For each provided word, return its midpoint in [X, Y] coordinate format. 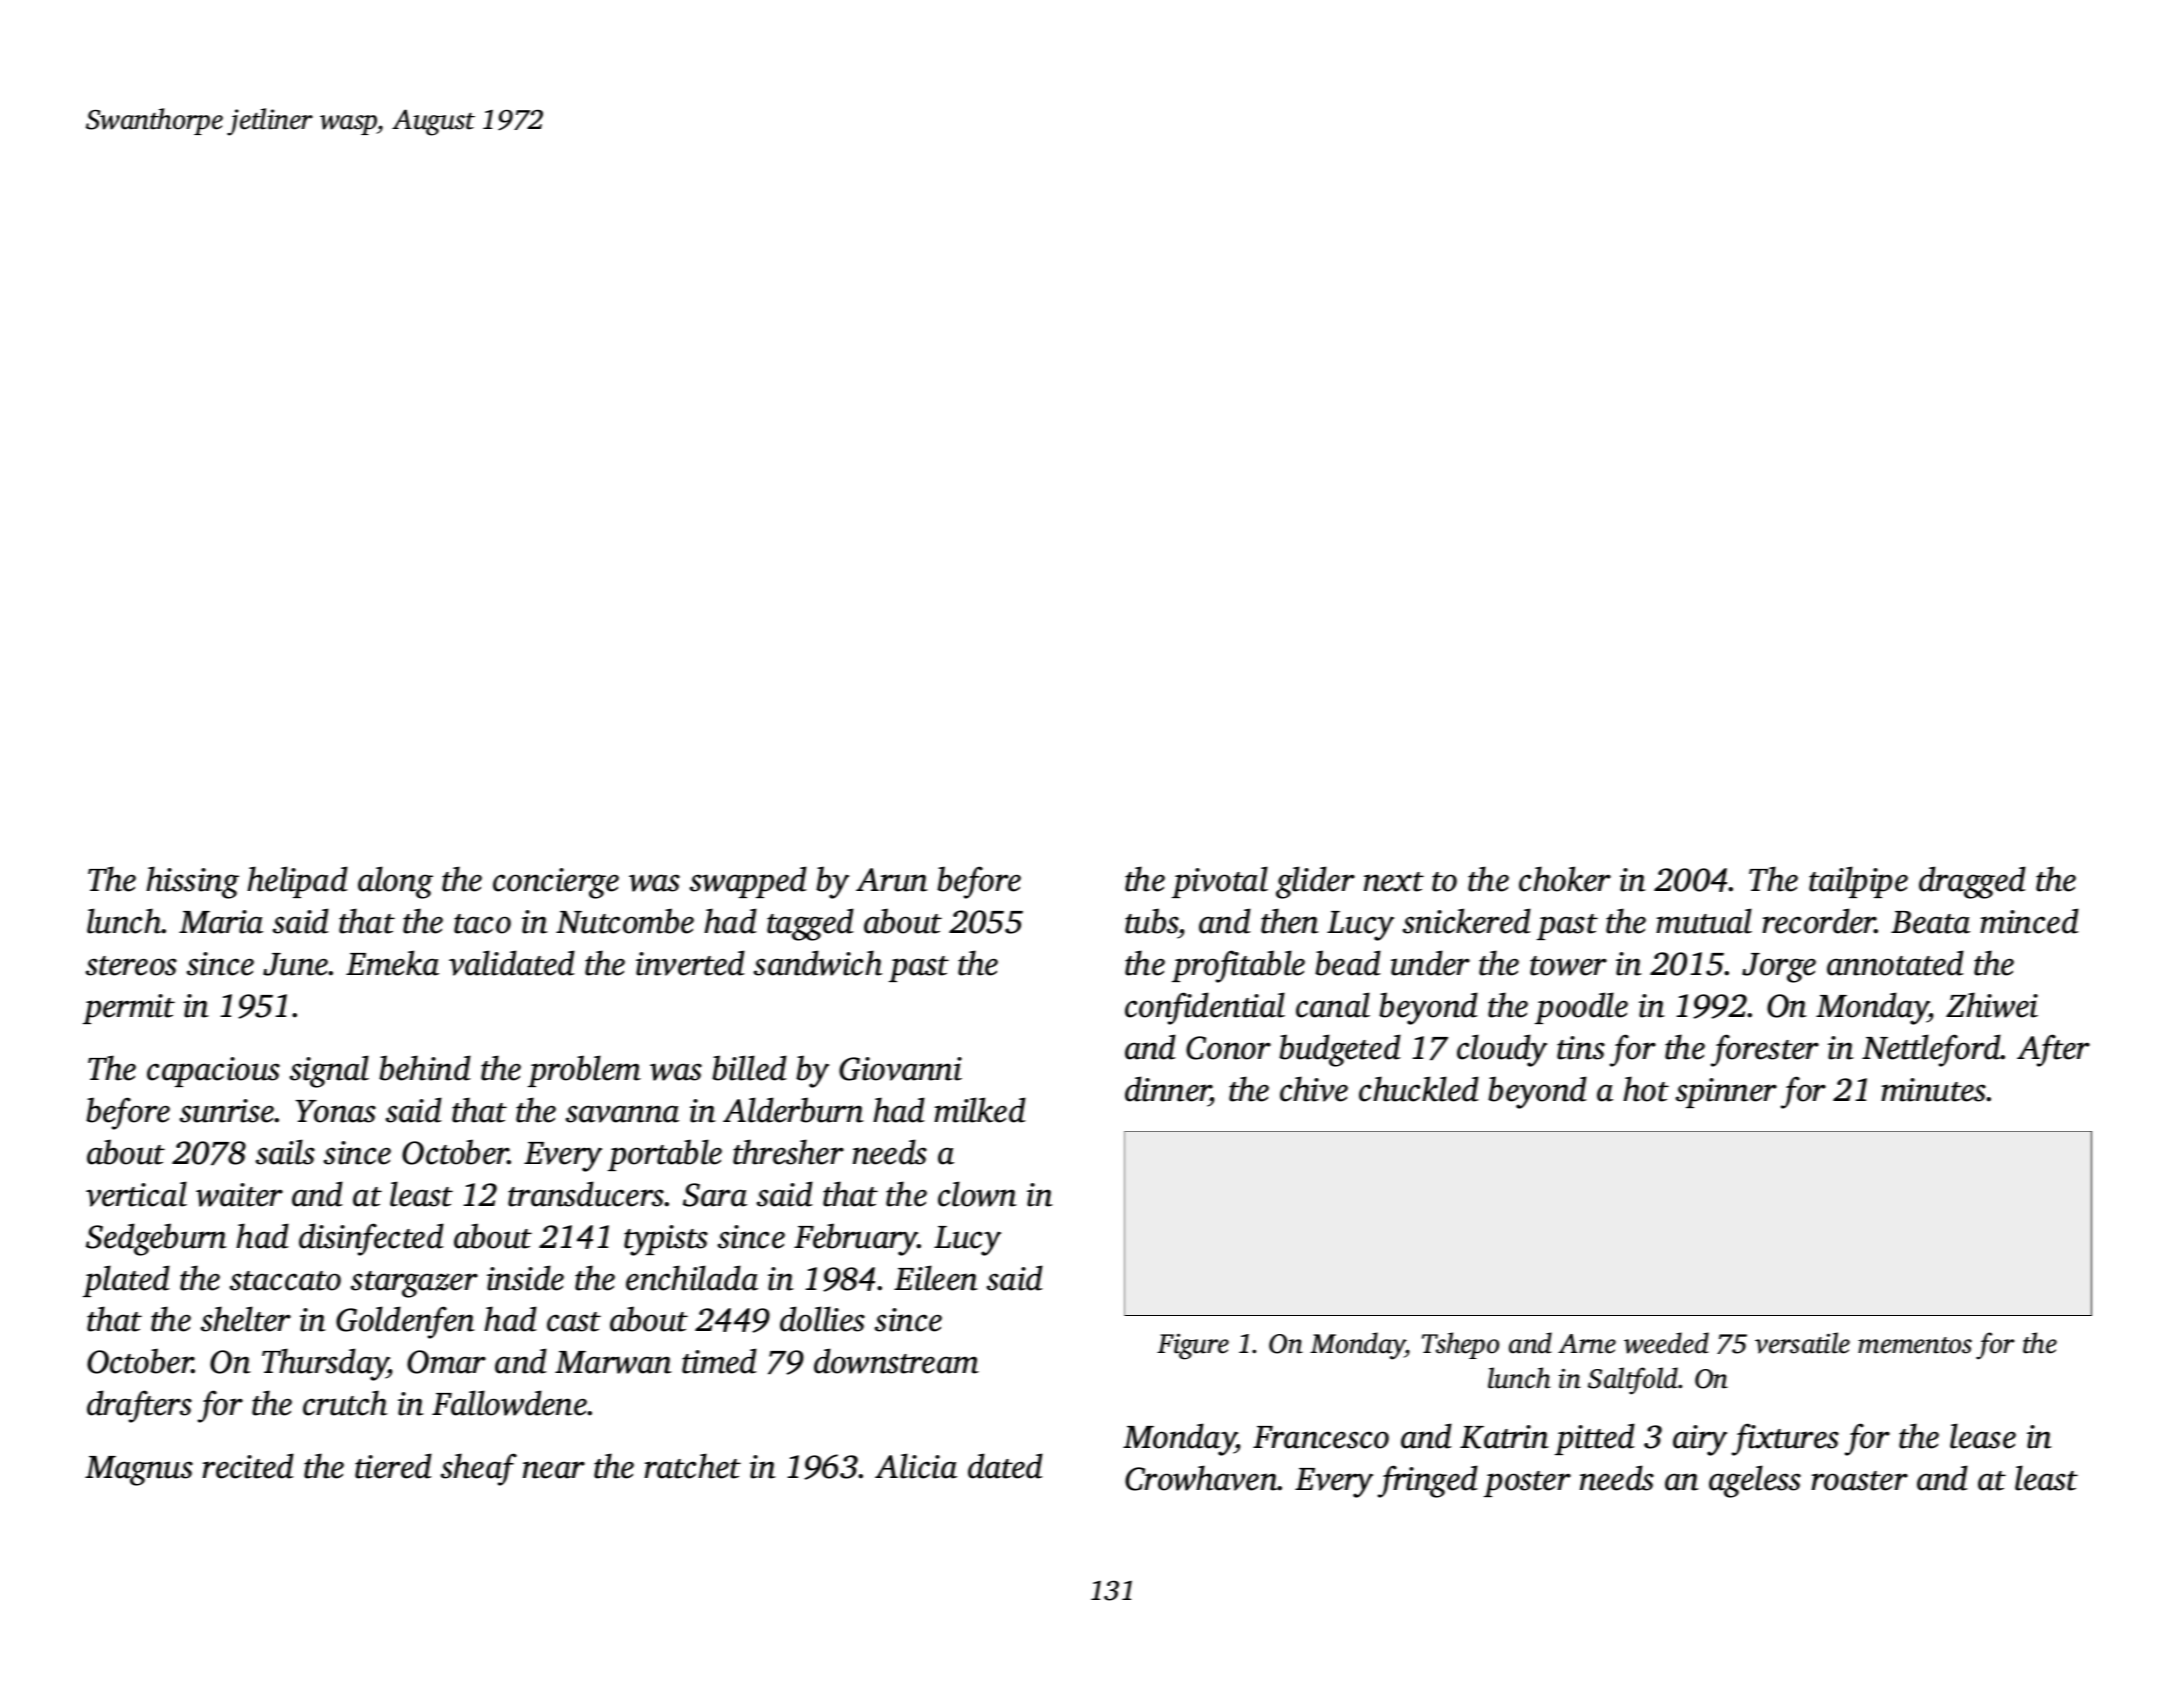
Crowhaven [1201, 1478]
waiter [239, 1195]
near [554, 1470]
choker [1565, 879]
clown [977, 1194]
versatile [1802, 1343]
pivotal [1220, 882]
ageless [1755, 1481]
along [395, 882]
